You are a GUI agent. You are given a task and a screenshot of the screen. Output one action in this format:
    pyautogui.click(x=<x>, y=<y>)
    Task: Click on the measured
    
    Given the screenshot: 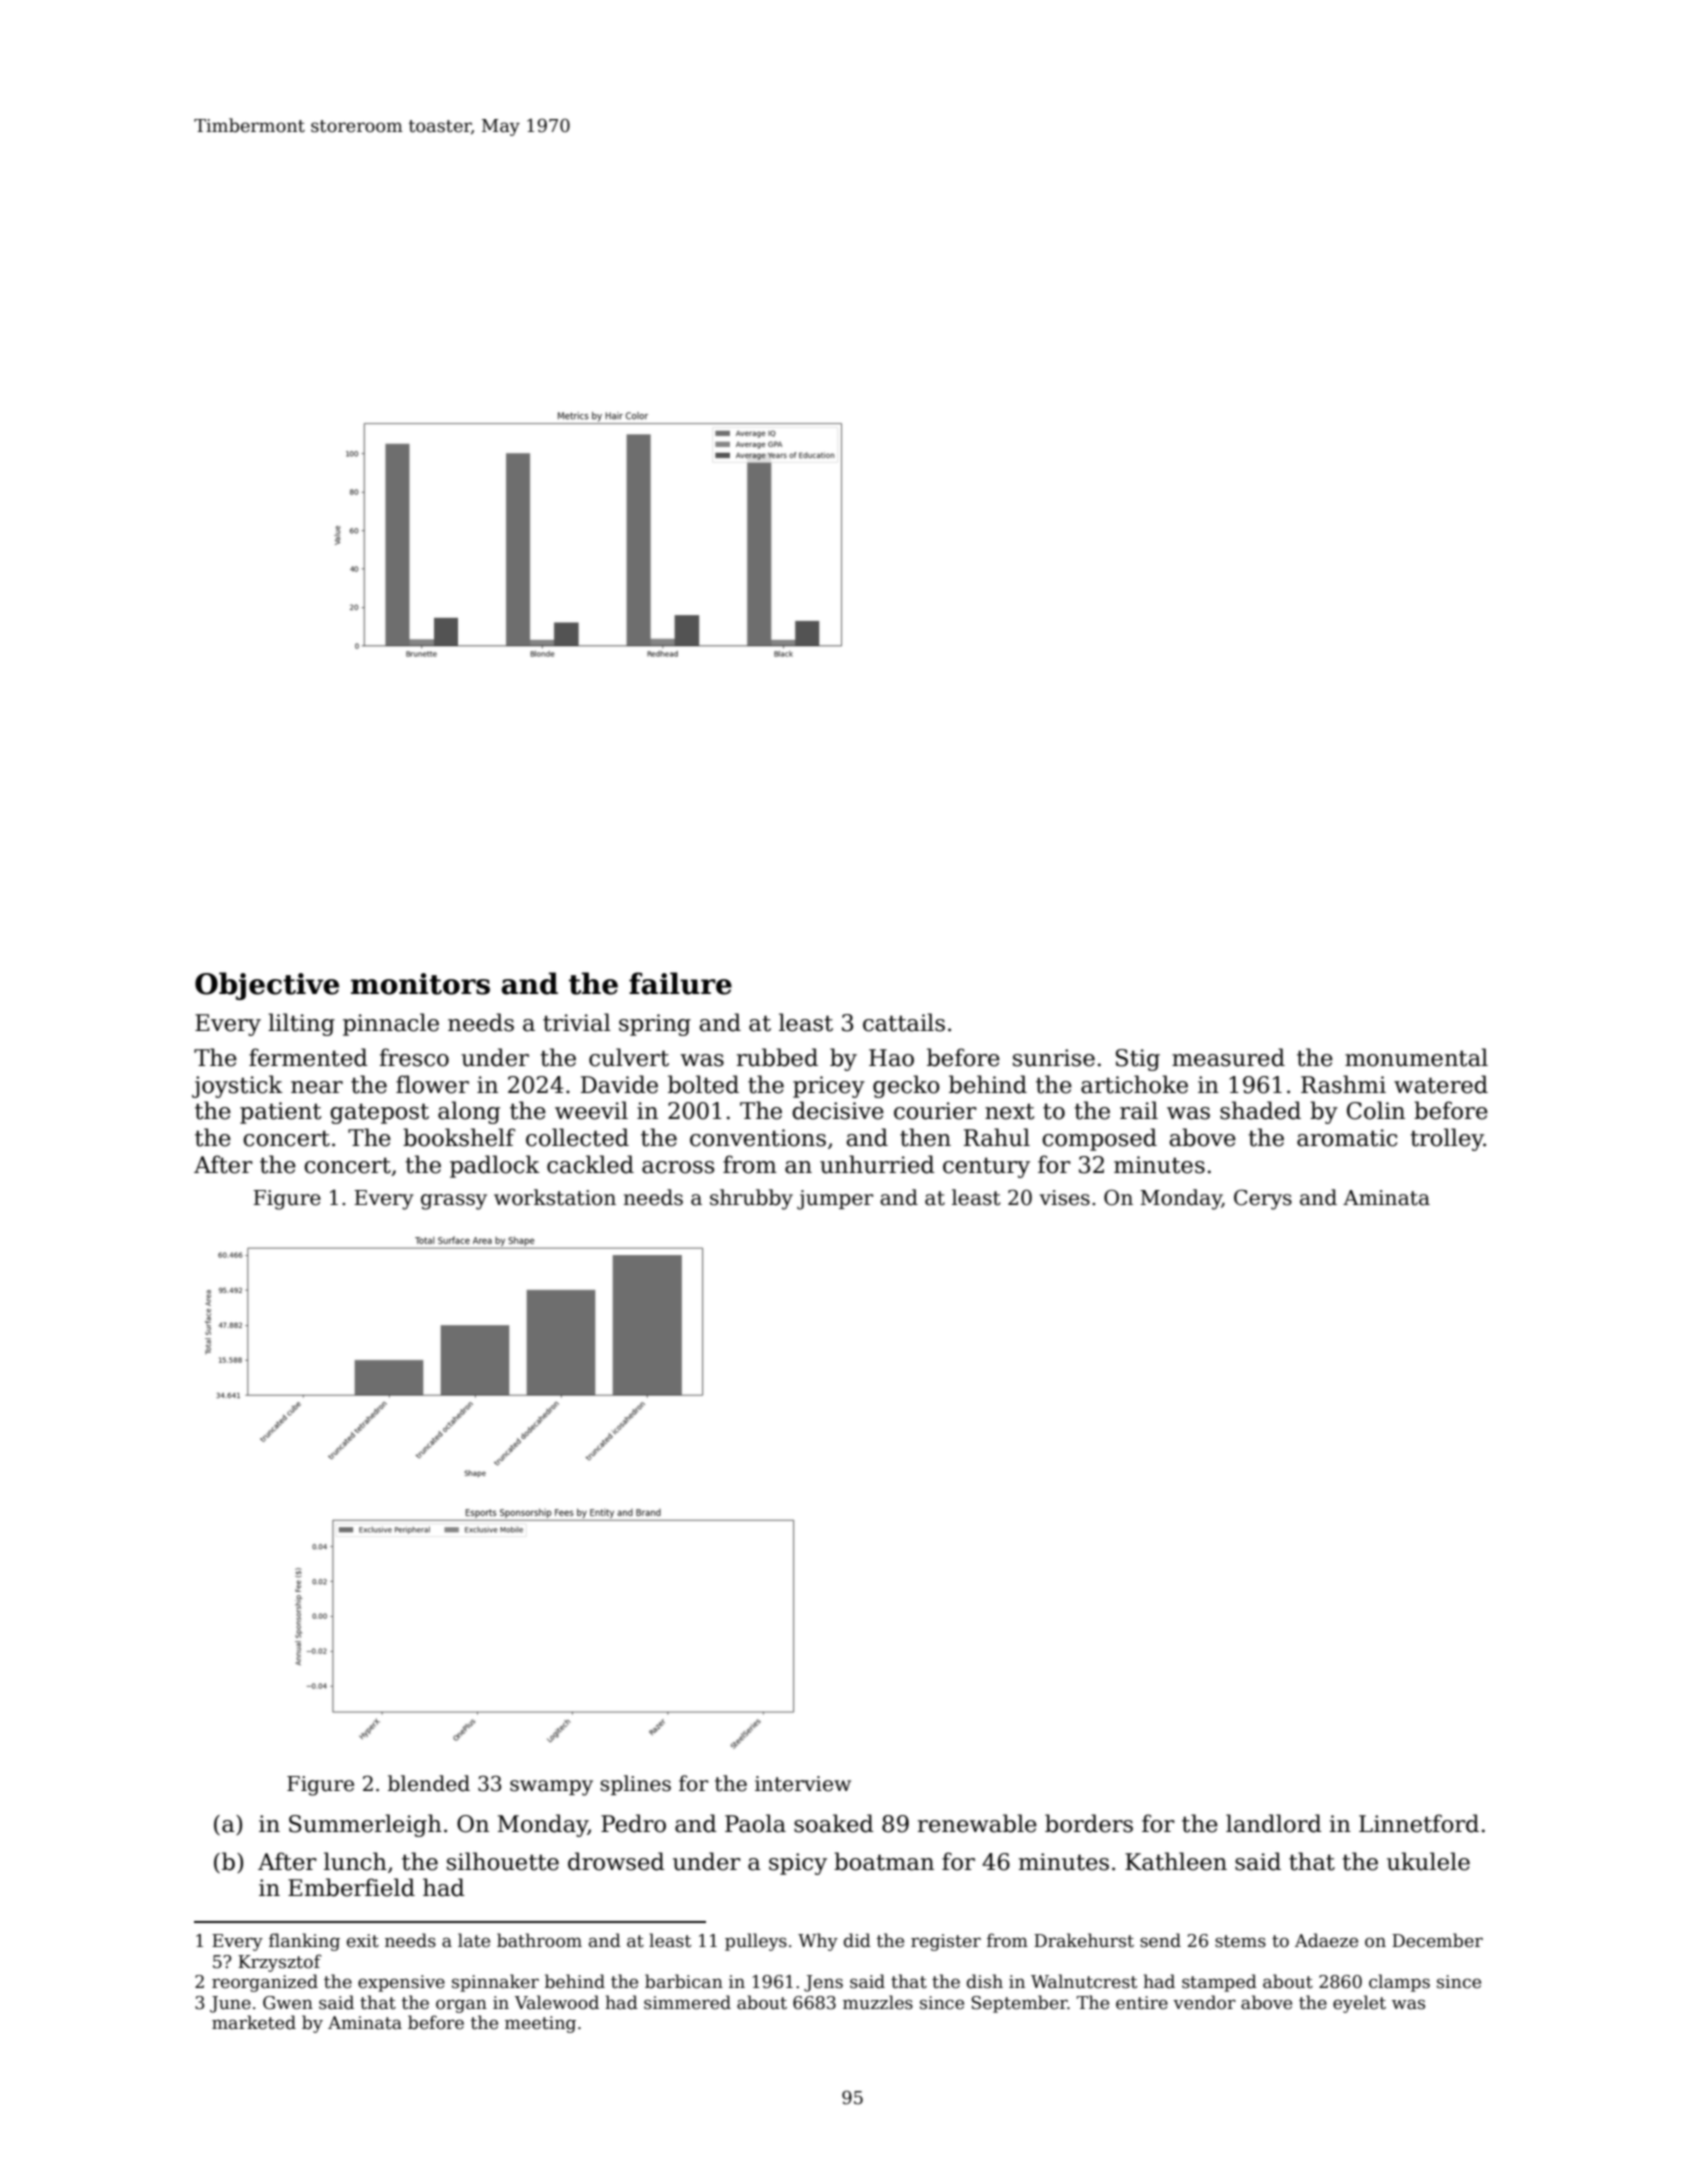 What is the action you would take?
    pyautogui.click(x=1228, y=1057)
